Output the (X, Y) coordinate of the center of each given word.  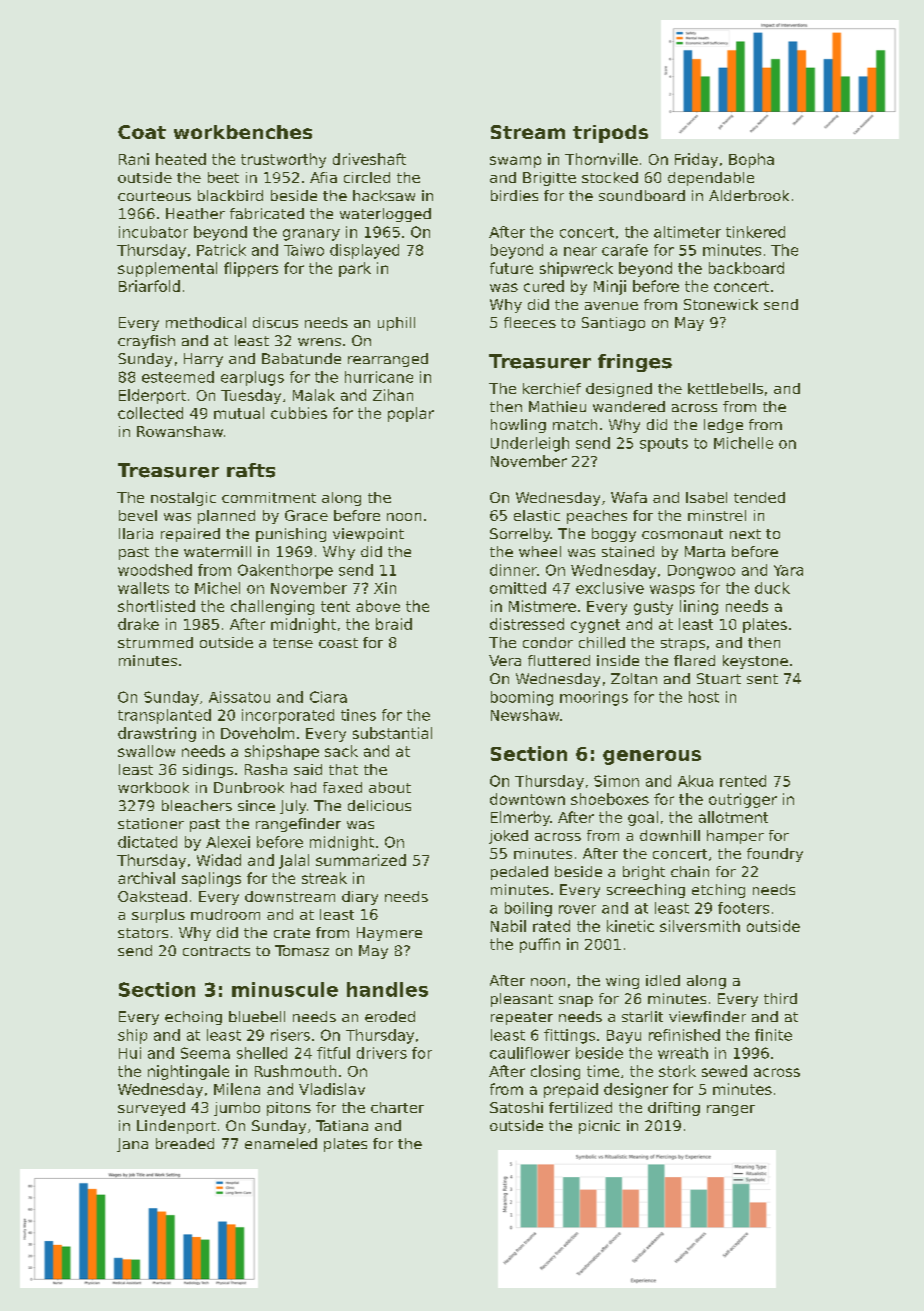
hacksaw (384, 195)
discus (275, 322)
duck (772, 588)
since (256, 805)
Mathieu (557, 406)
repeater (522, 1018)
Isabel (706, 497)
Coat (142, 132)
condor (548, 642)
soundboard (642, 195)
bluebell (257, 1016)
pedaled (519, 873)
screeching (646, 891)
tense (293, 643)
